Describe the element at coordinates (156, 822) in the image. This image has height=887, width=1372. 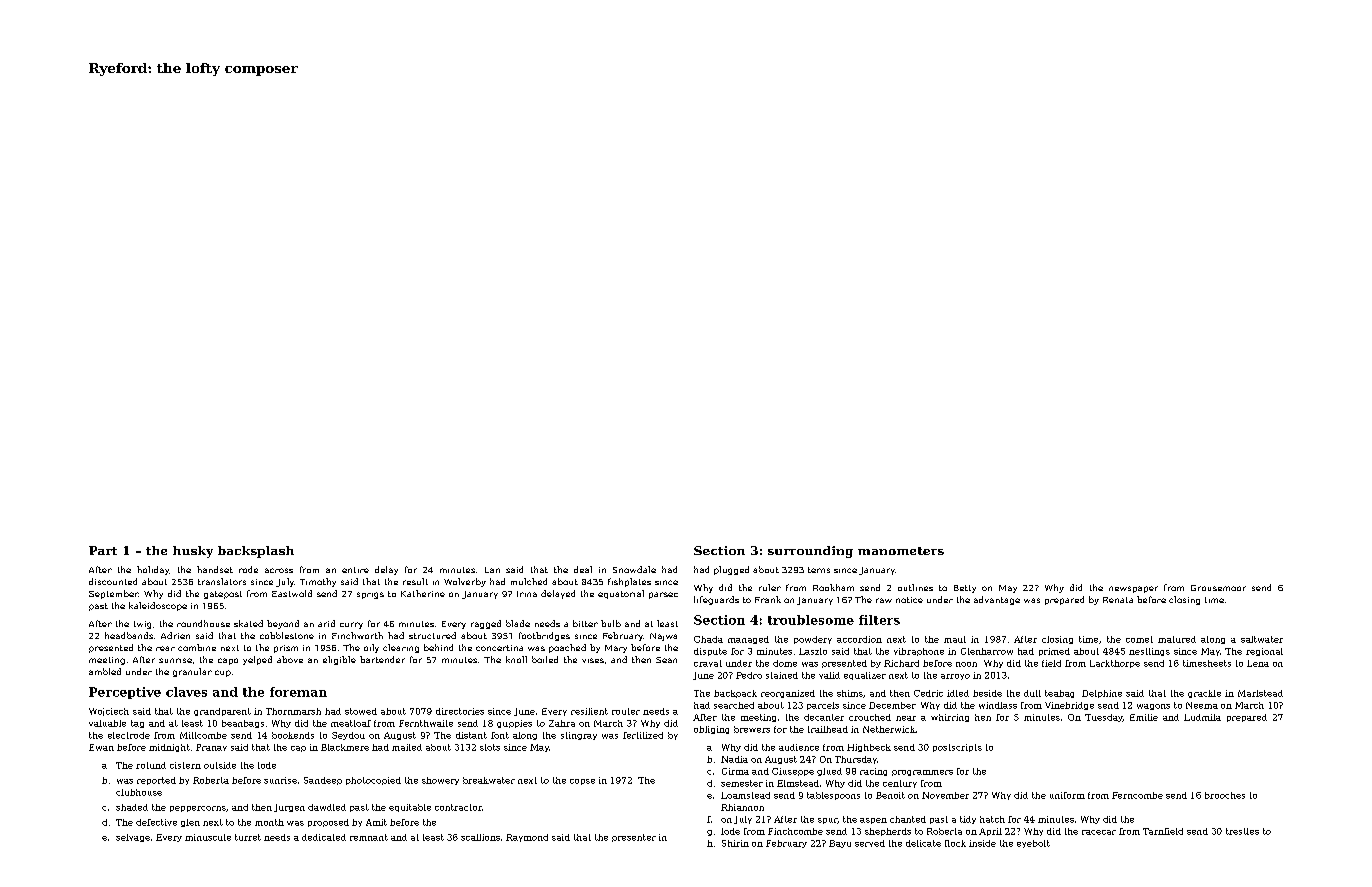
I see `defective` at that location.
